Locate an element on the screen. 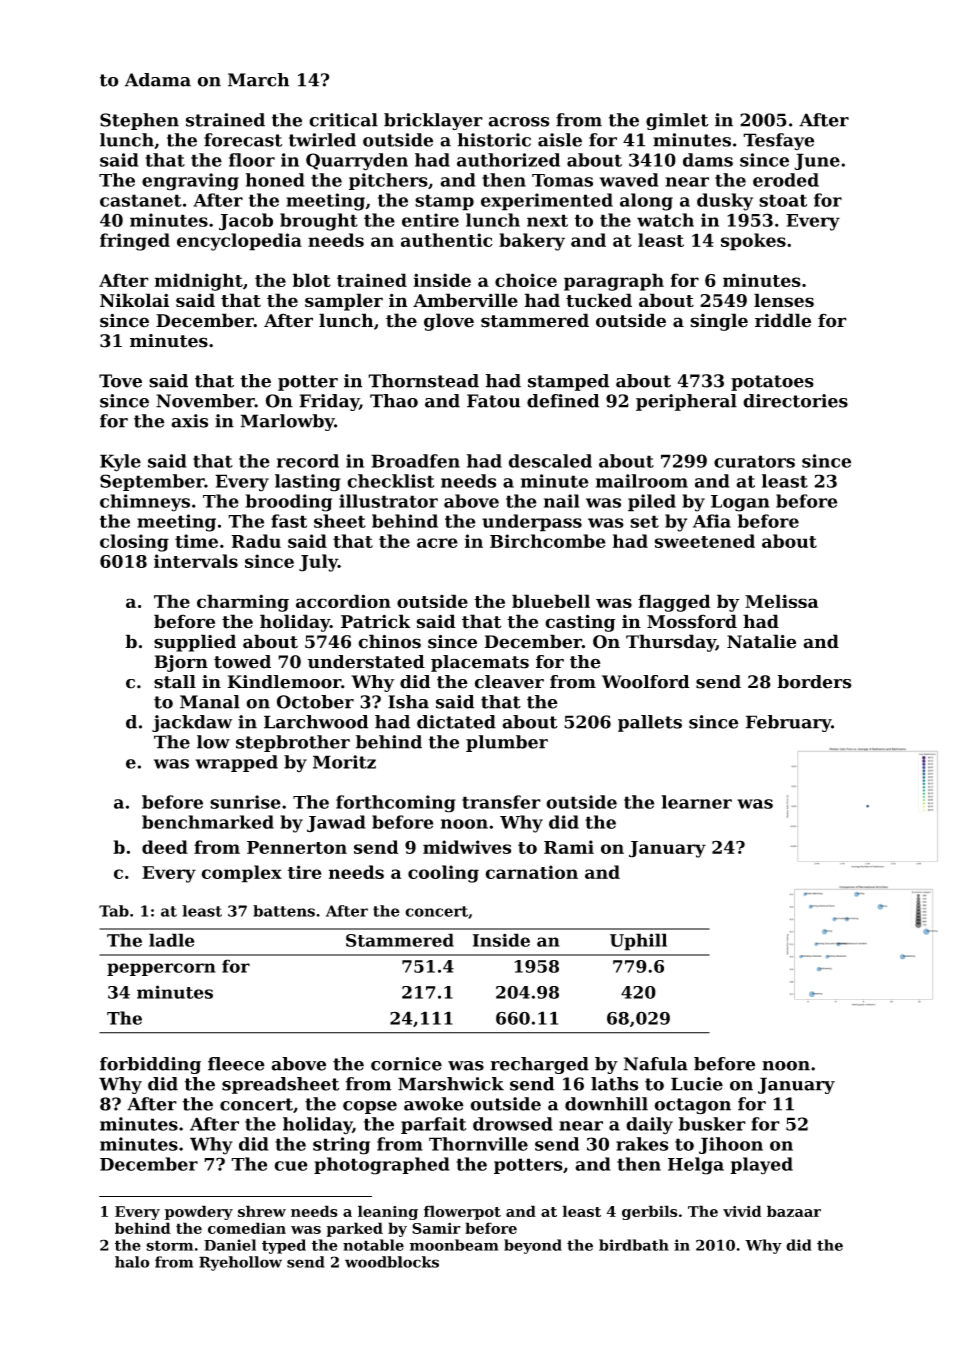  bazaar is located at coordinates (794, 1211).
